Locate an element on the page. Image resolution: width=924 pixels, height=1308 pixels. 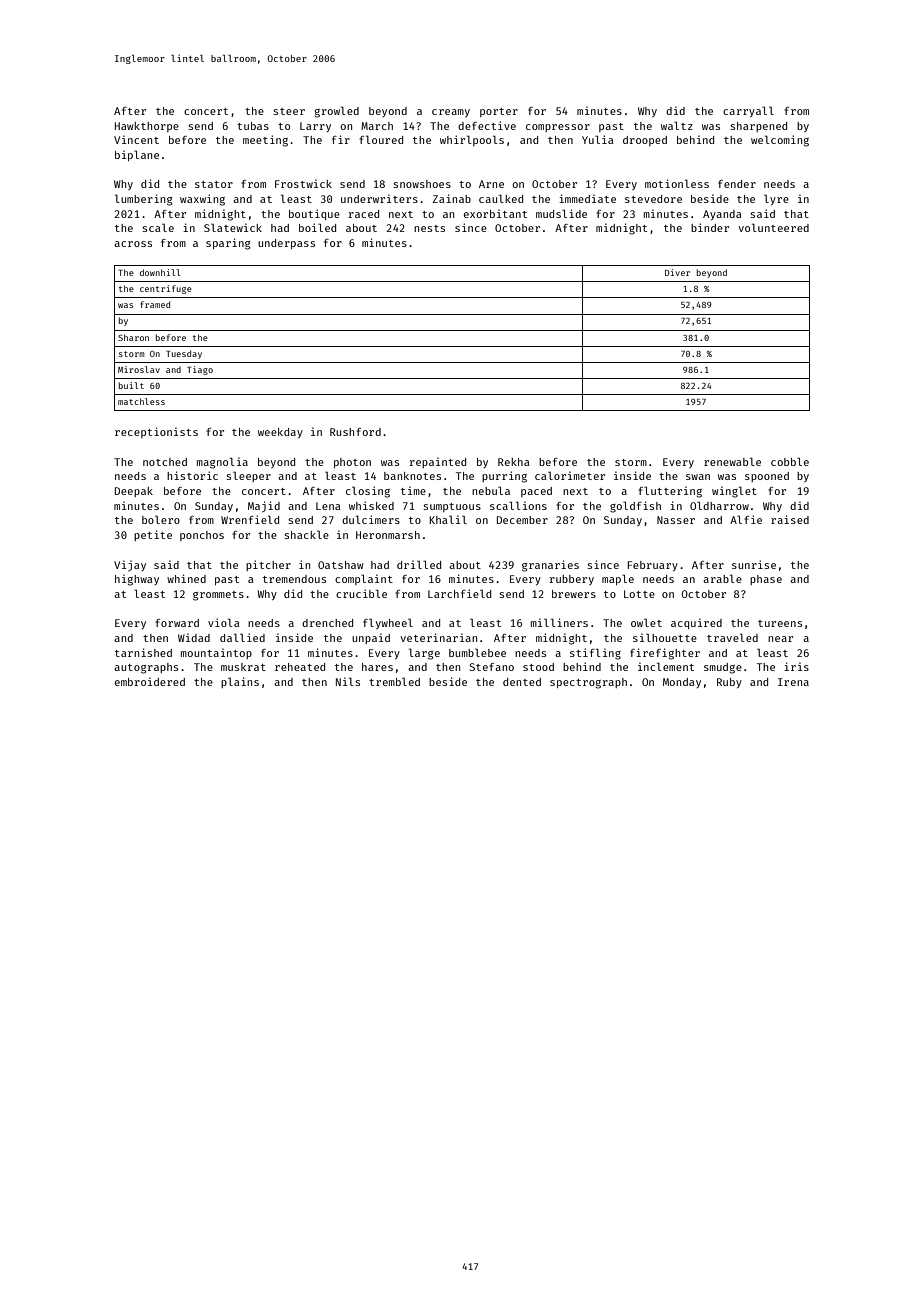
Diver is located at coordinates (677, 272).
